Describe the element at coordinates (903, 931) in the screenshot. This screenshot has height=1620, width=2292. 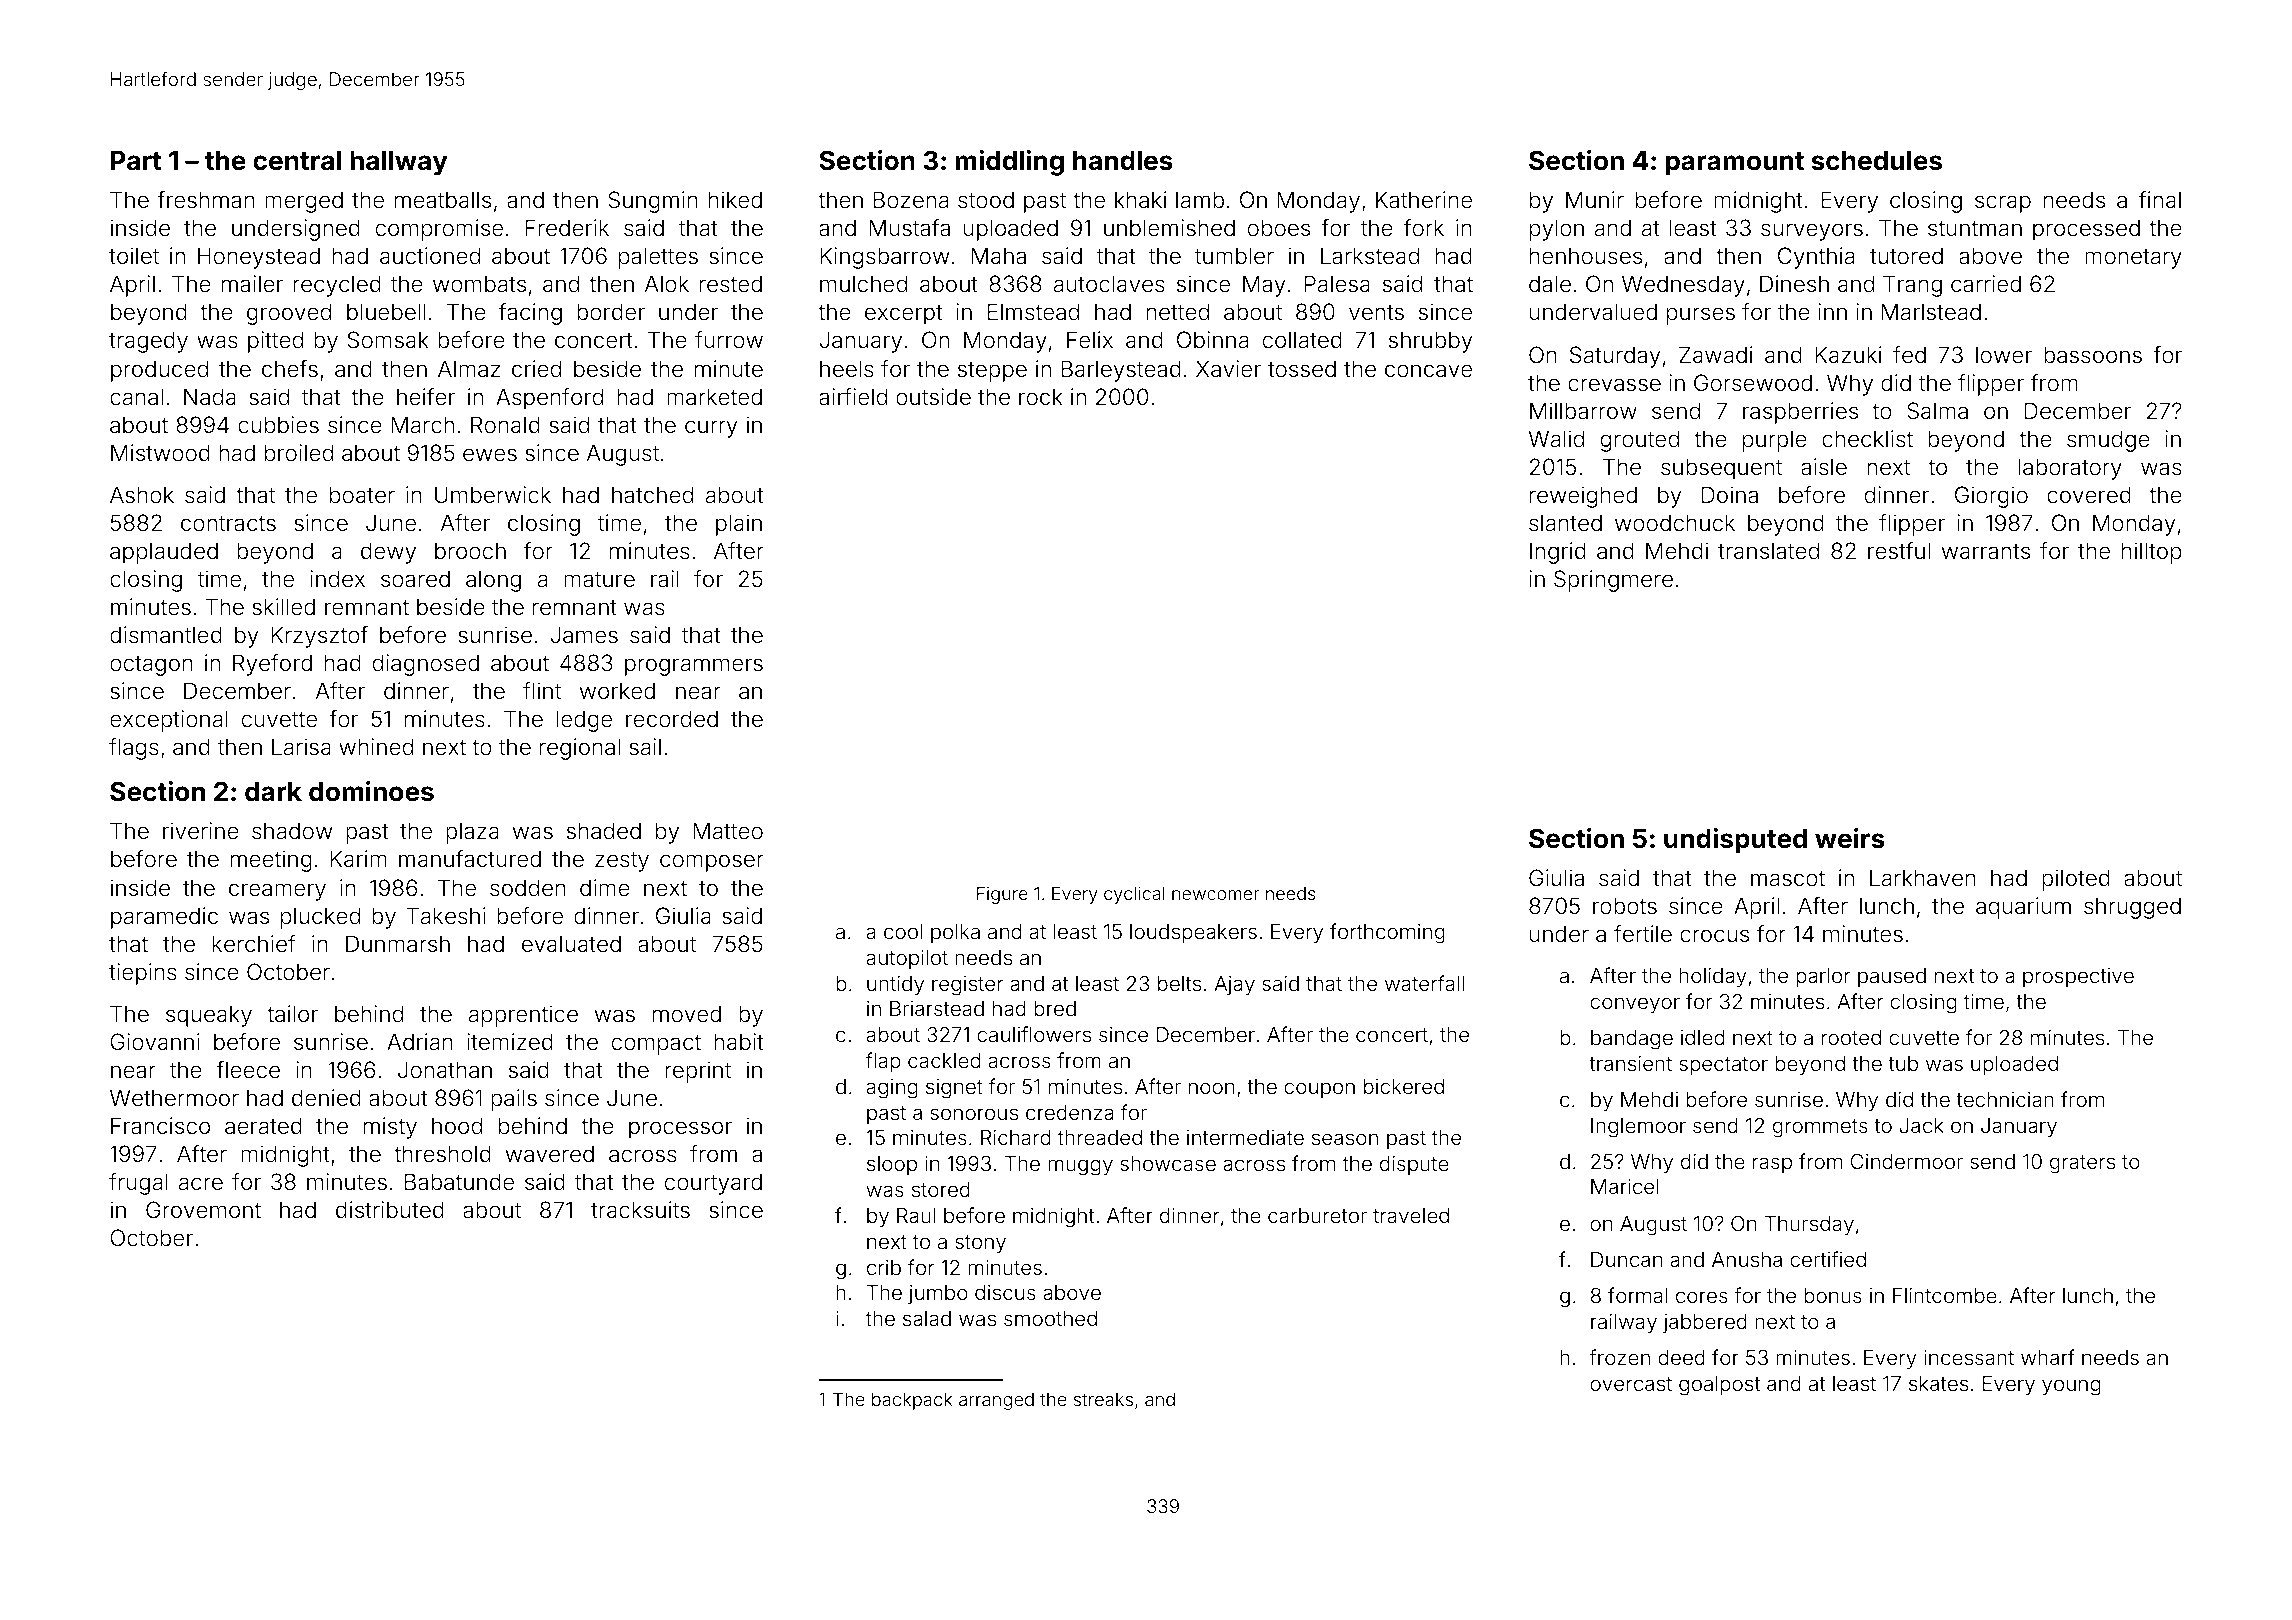
I see `cool` at that location.
